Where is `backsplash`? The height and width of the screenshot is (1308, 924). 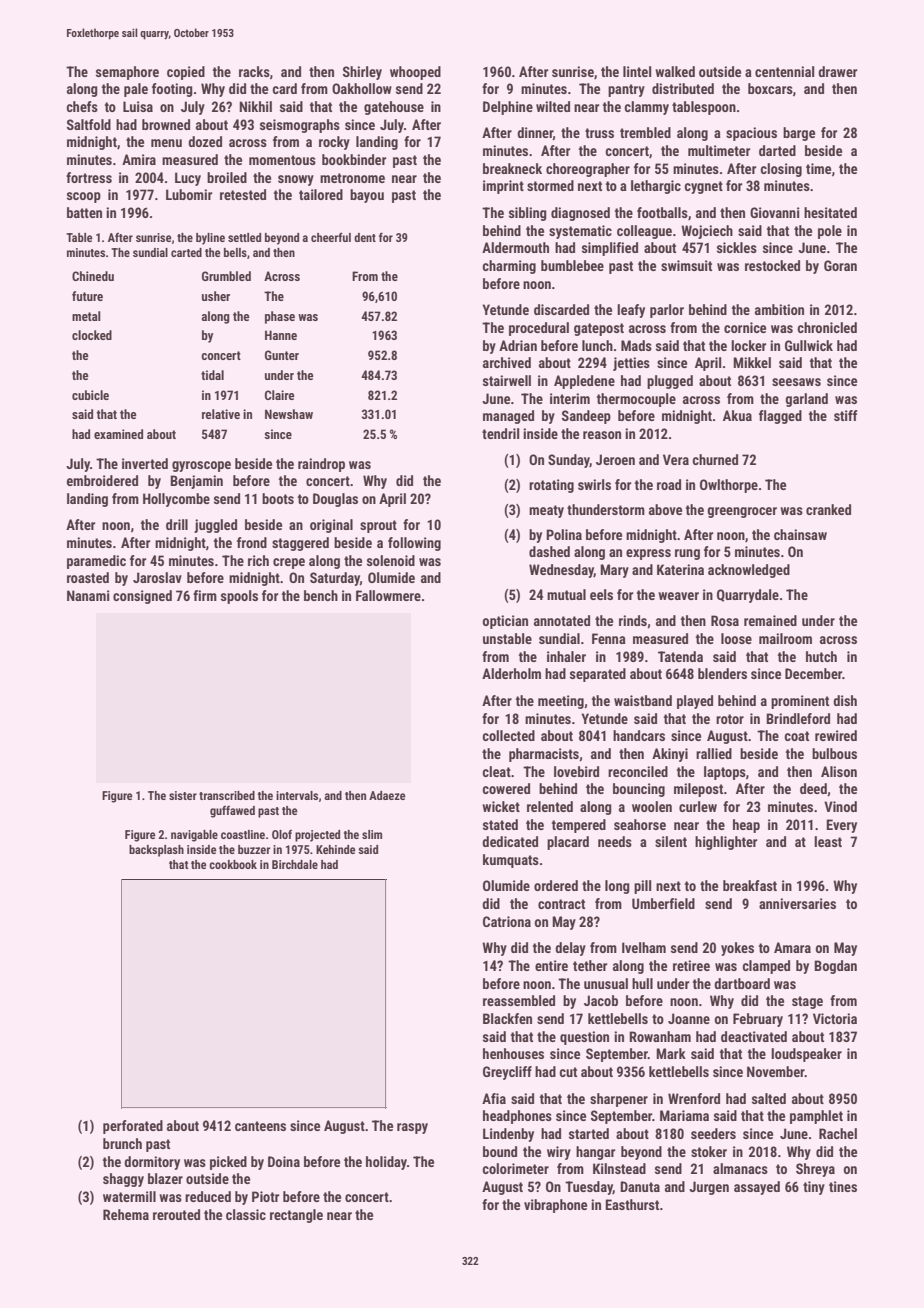
backsplash is located at coordinates (156, 851).
